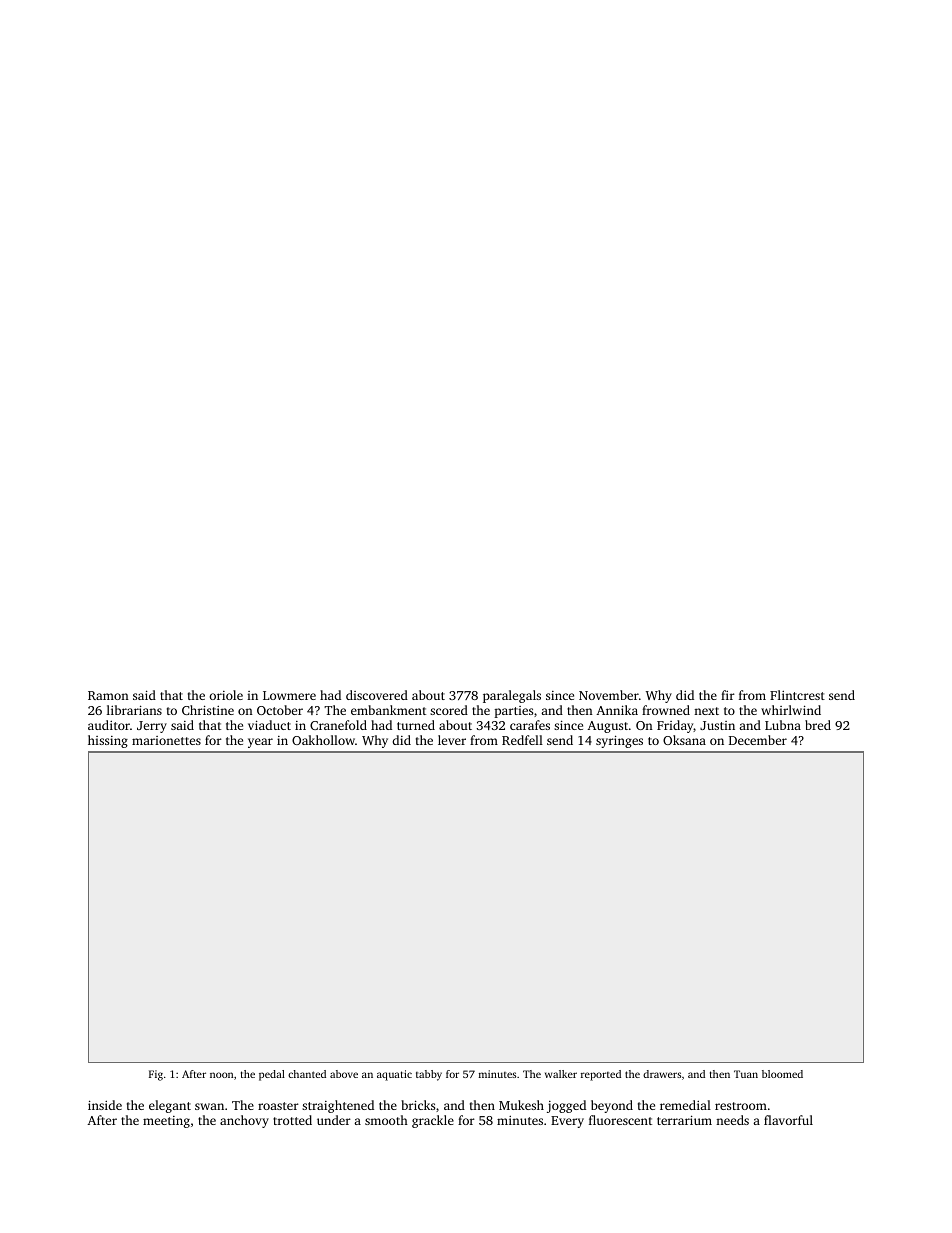  I want to click on fir, so click(728, 695).
